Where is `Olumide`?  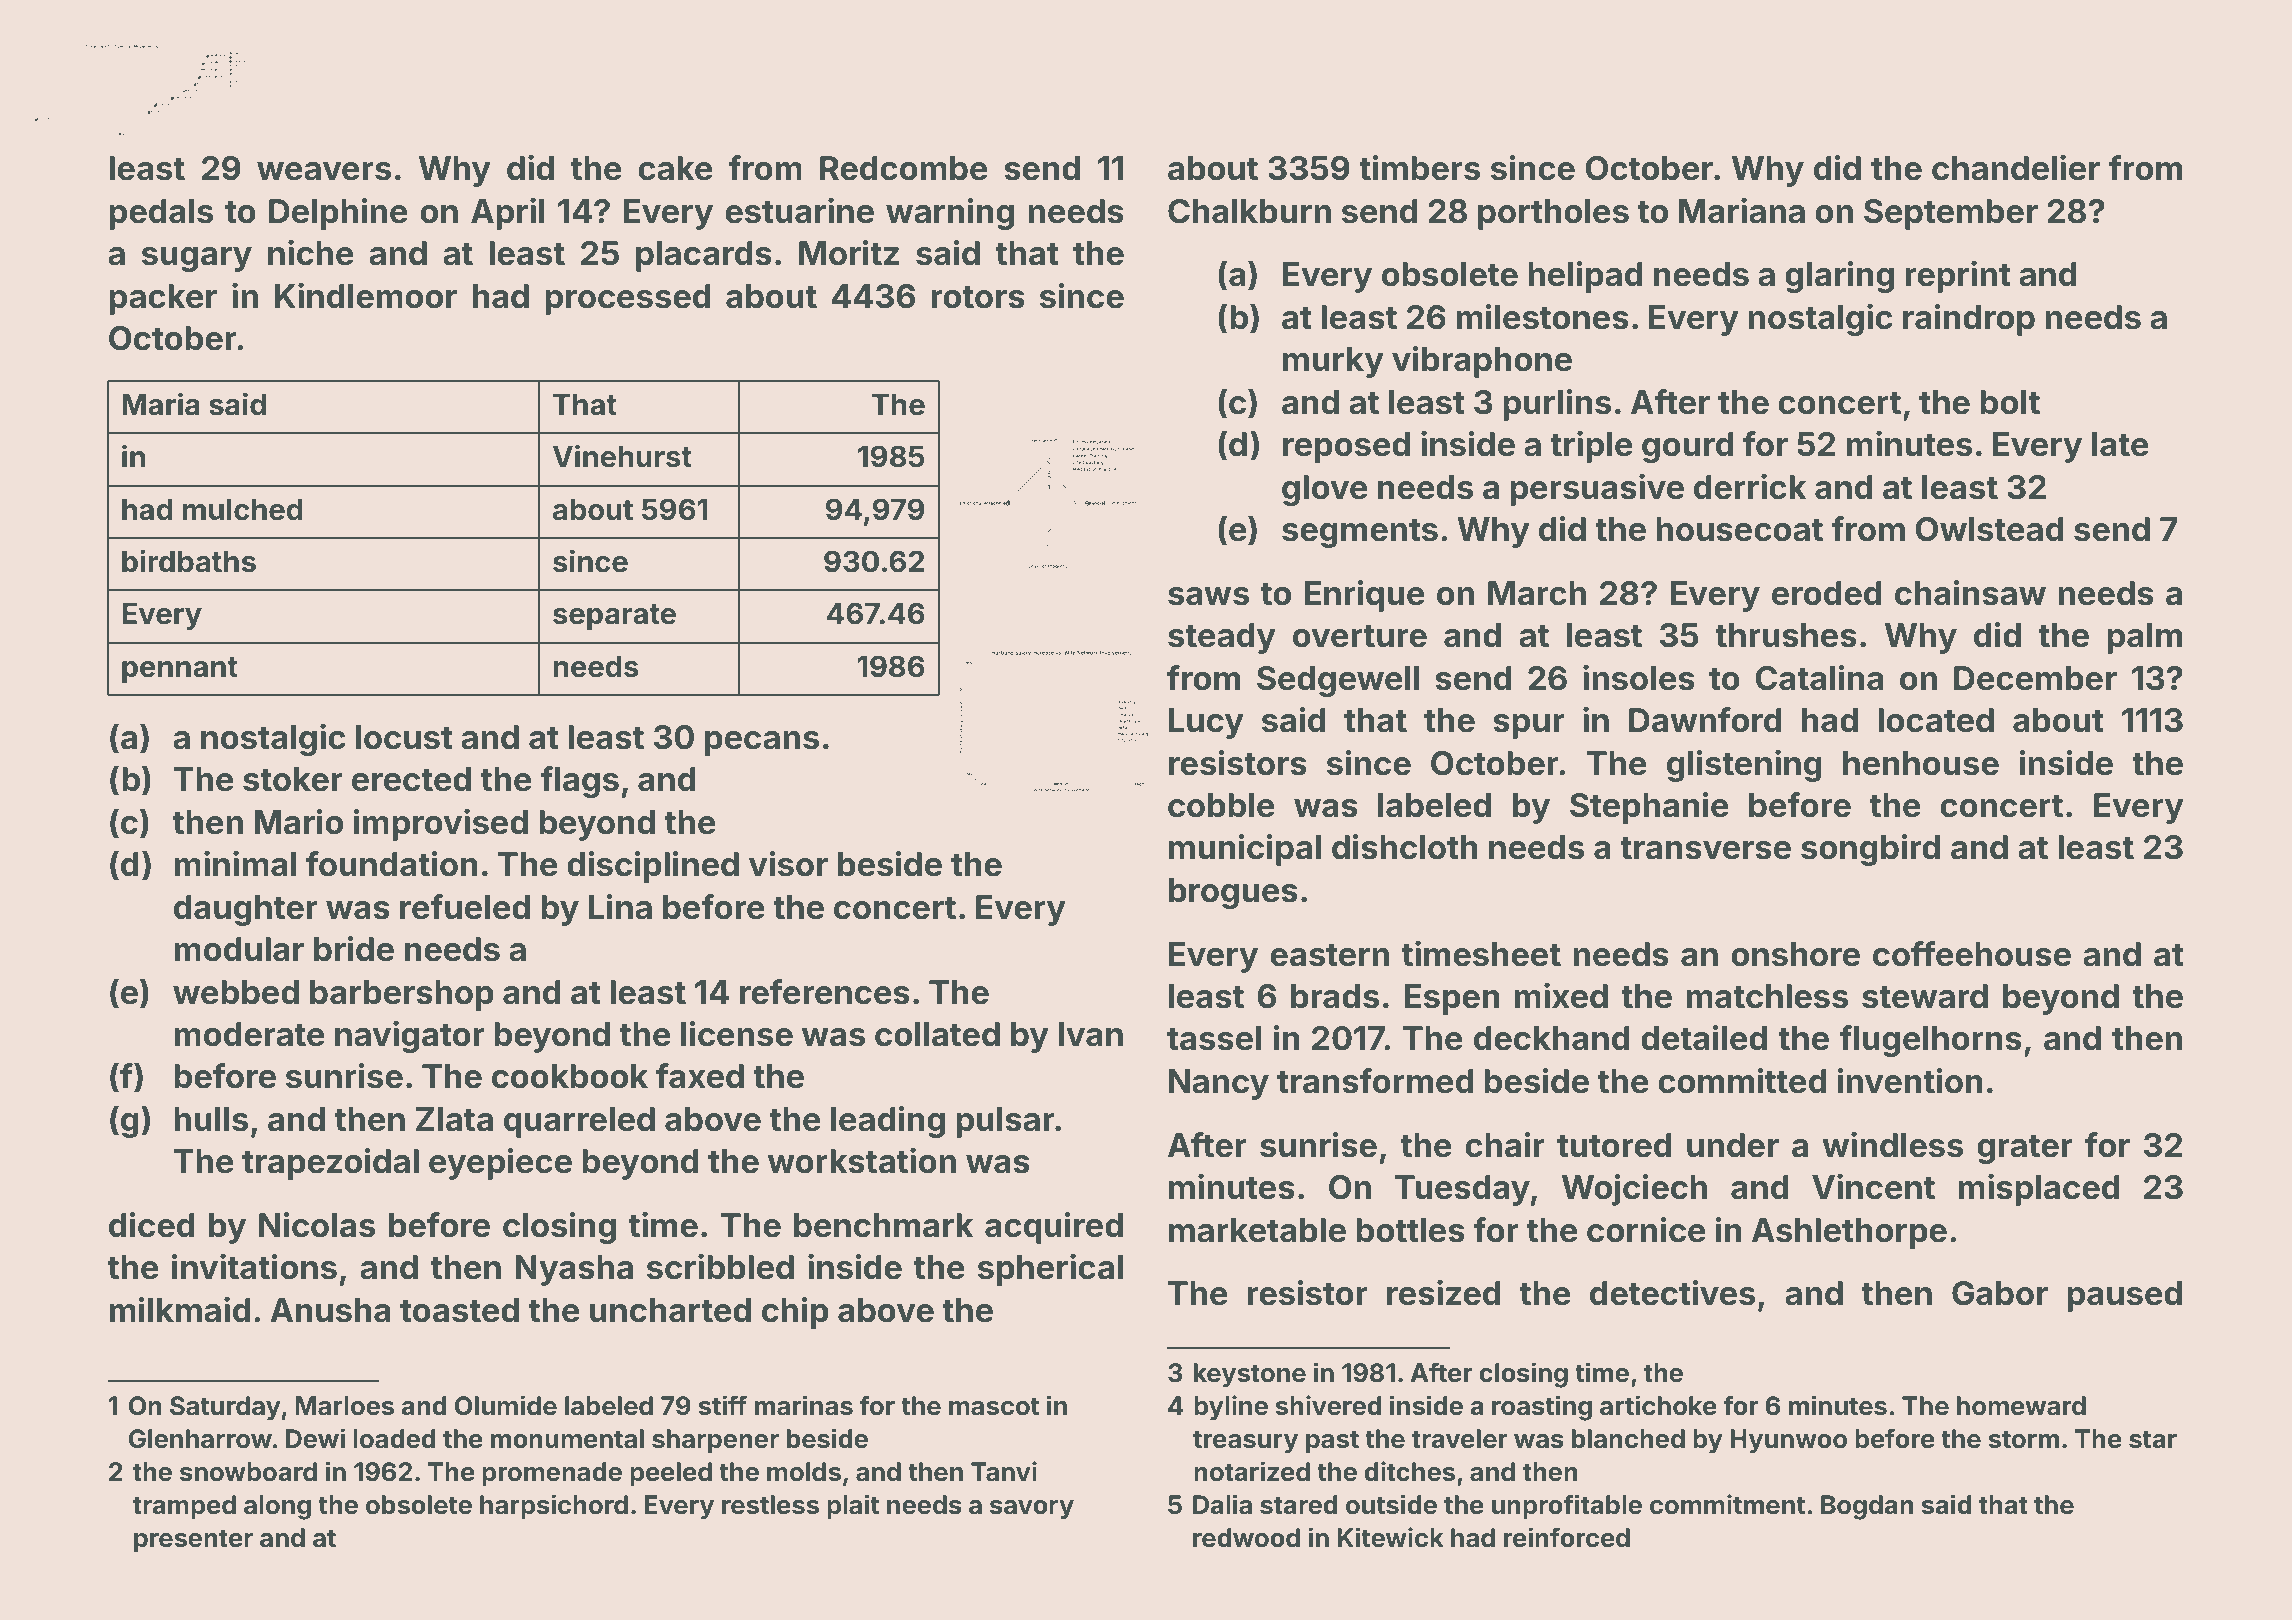
Olumide is located at coordinates (505, 1405).
